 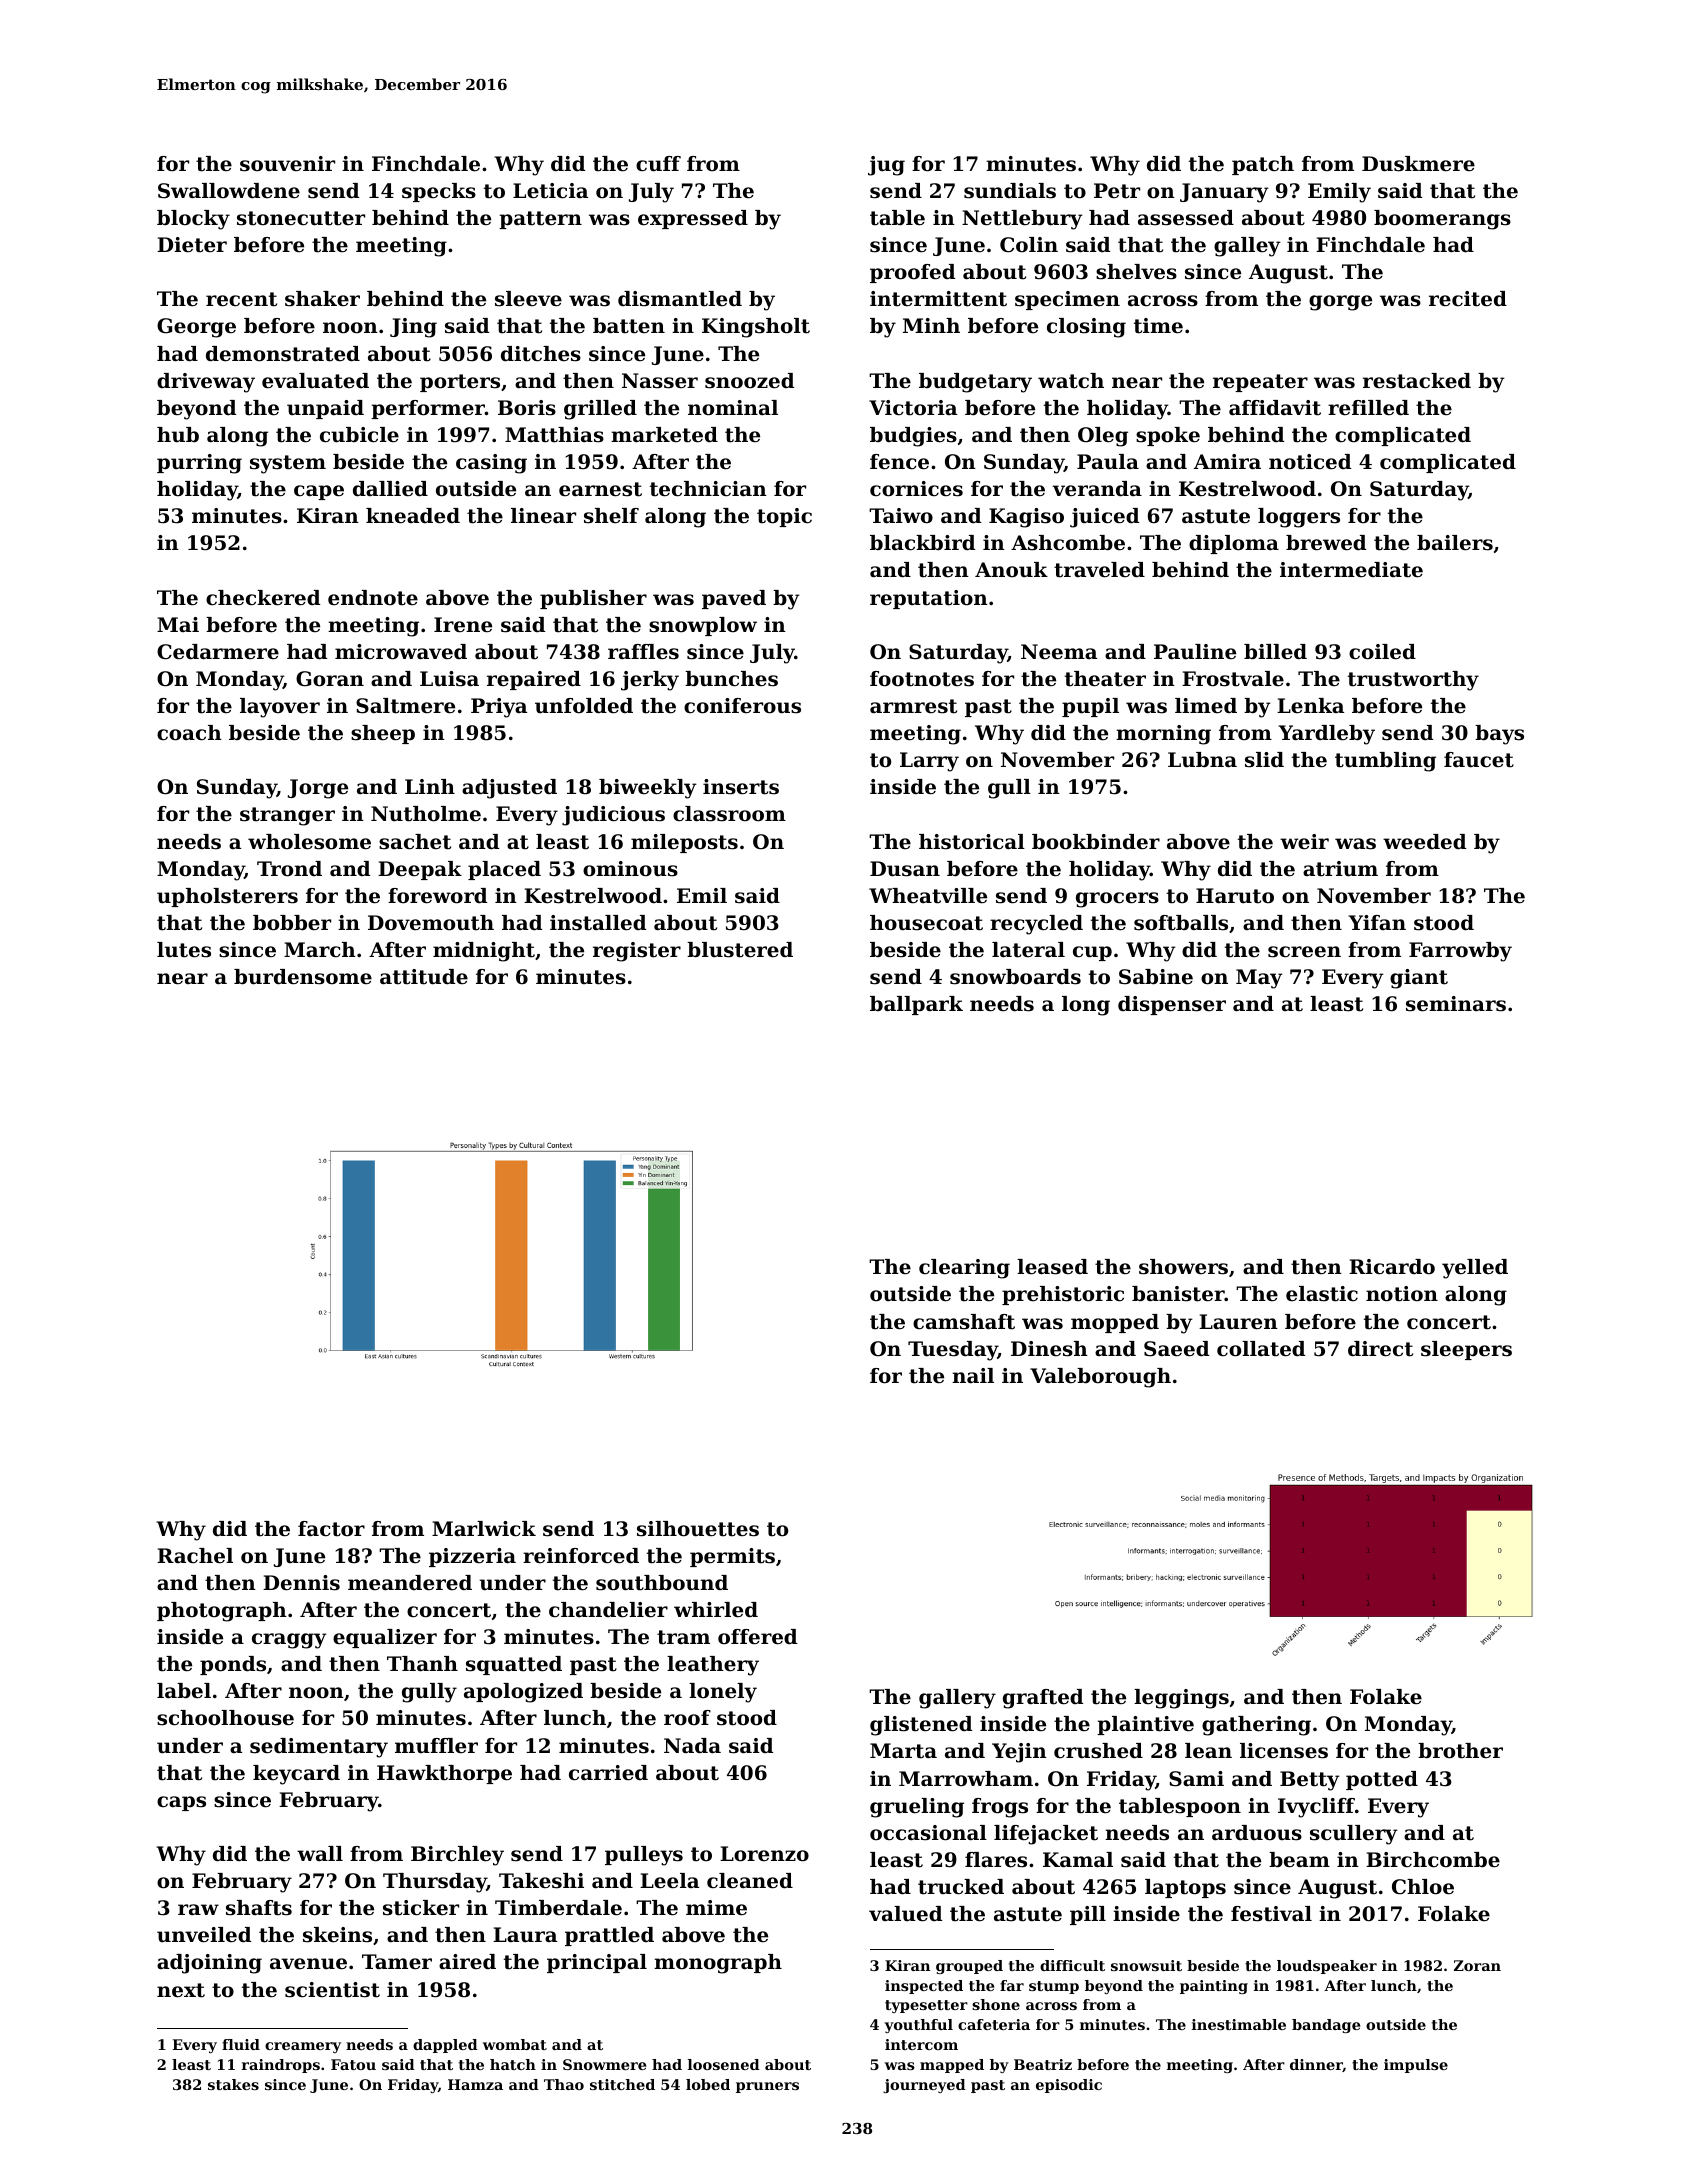 What do you see at coordinates (1238, 1322) in the document?
I see `Lauren` at bounding box center [1238, 1322].
